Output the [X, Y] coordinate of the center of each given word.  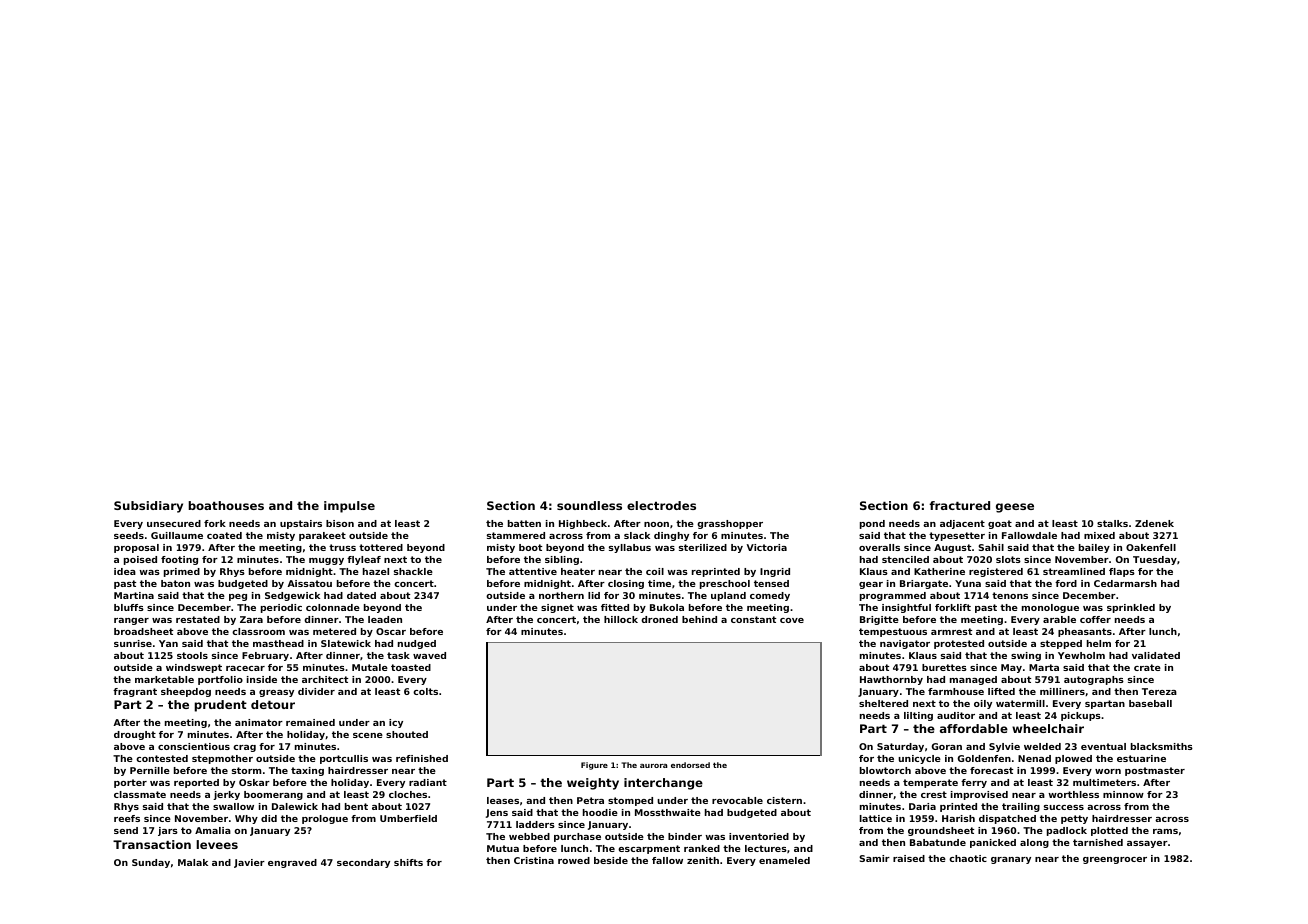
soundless [589, 505]
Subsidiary [148, 507]
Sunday [151, 863]
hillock [621, 619]
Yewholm [1081, 655]
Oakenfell [1151, 547]
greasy [276, 693]
